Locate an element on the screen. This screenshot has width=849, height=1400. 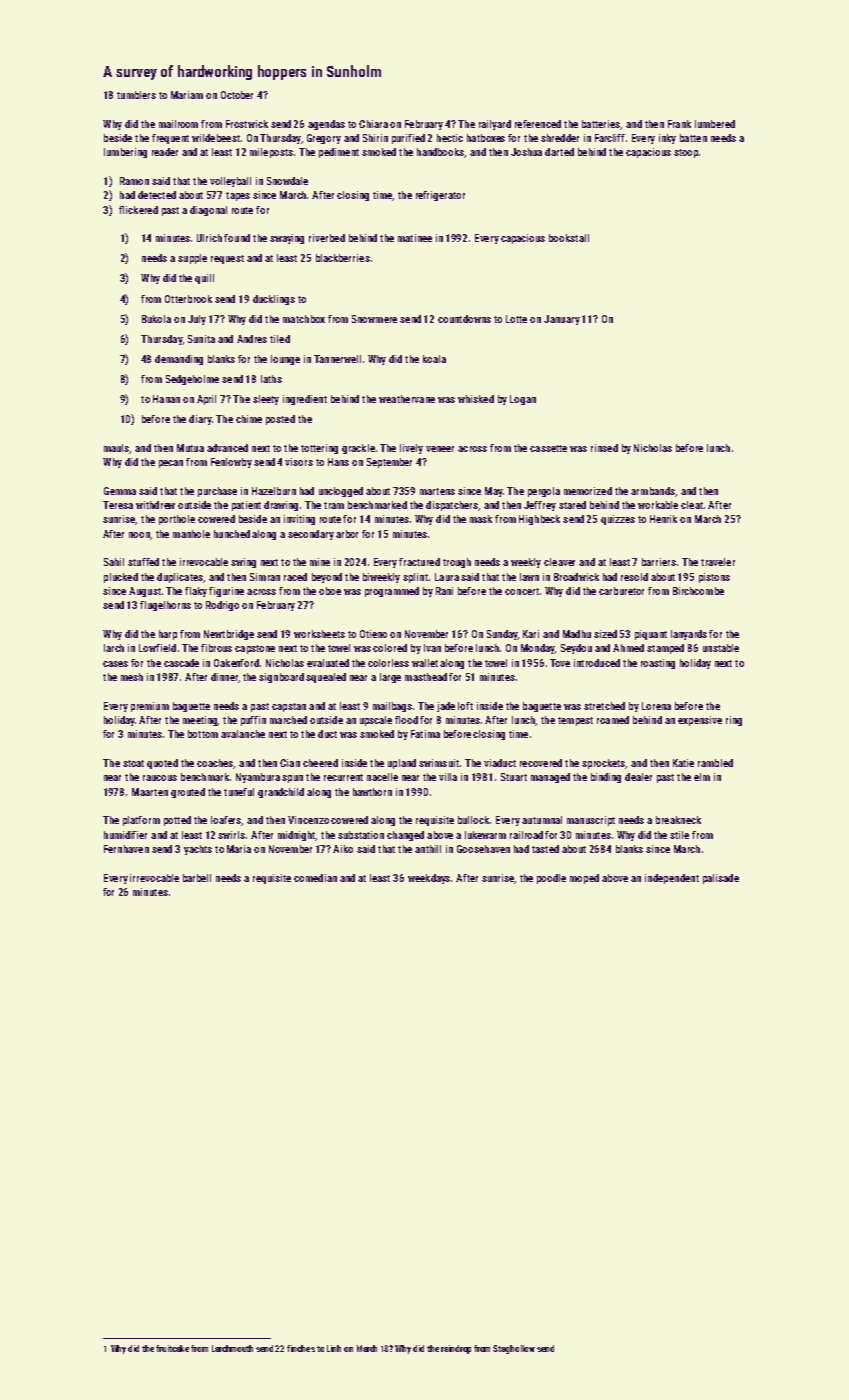
Sahil is located at coordinates (114, 562).
